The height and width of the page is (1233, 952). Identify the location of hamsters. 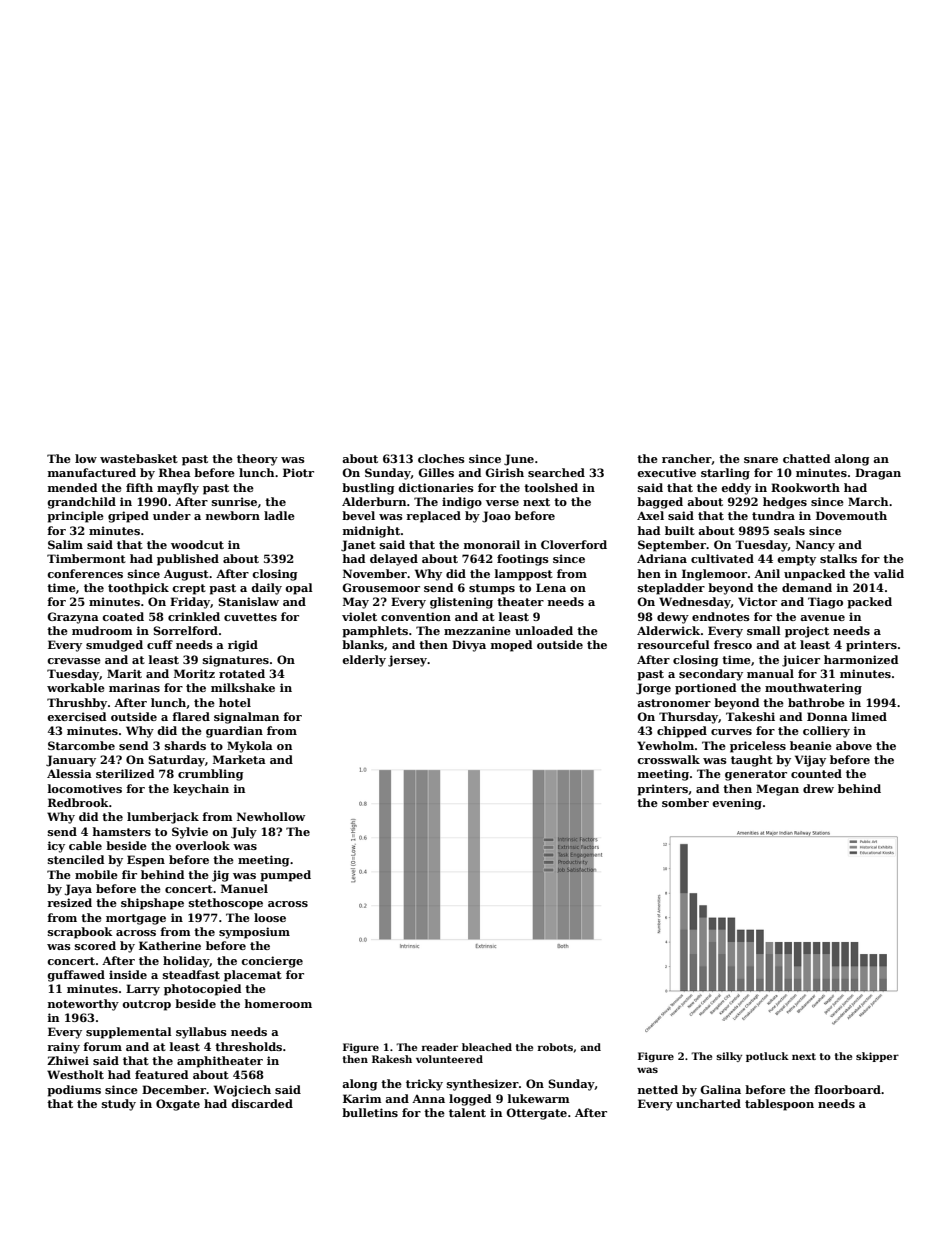
(122, 831).
